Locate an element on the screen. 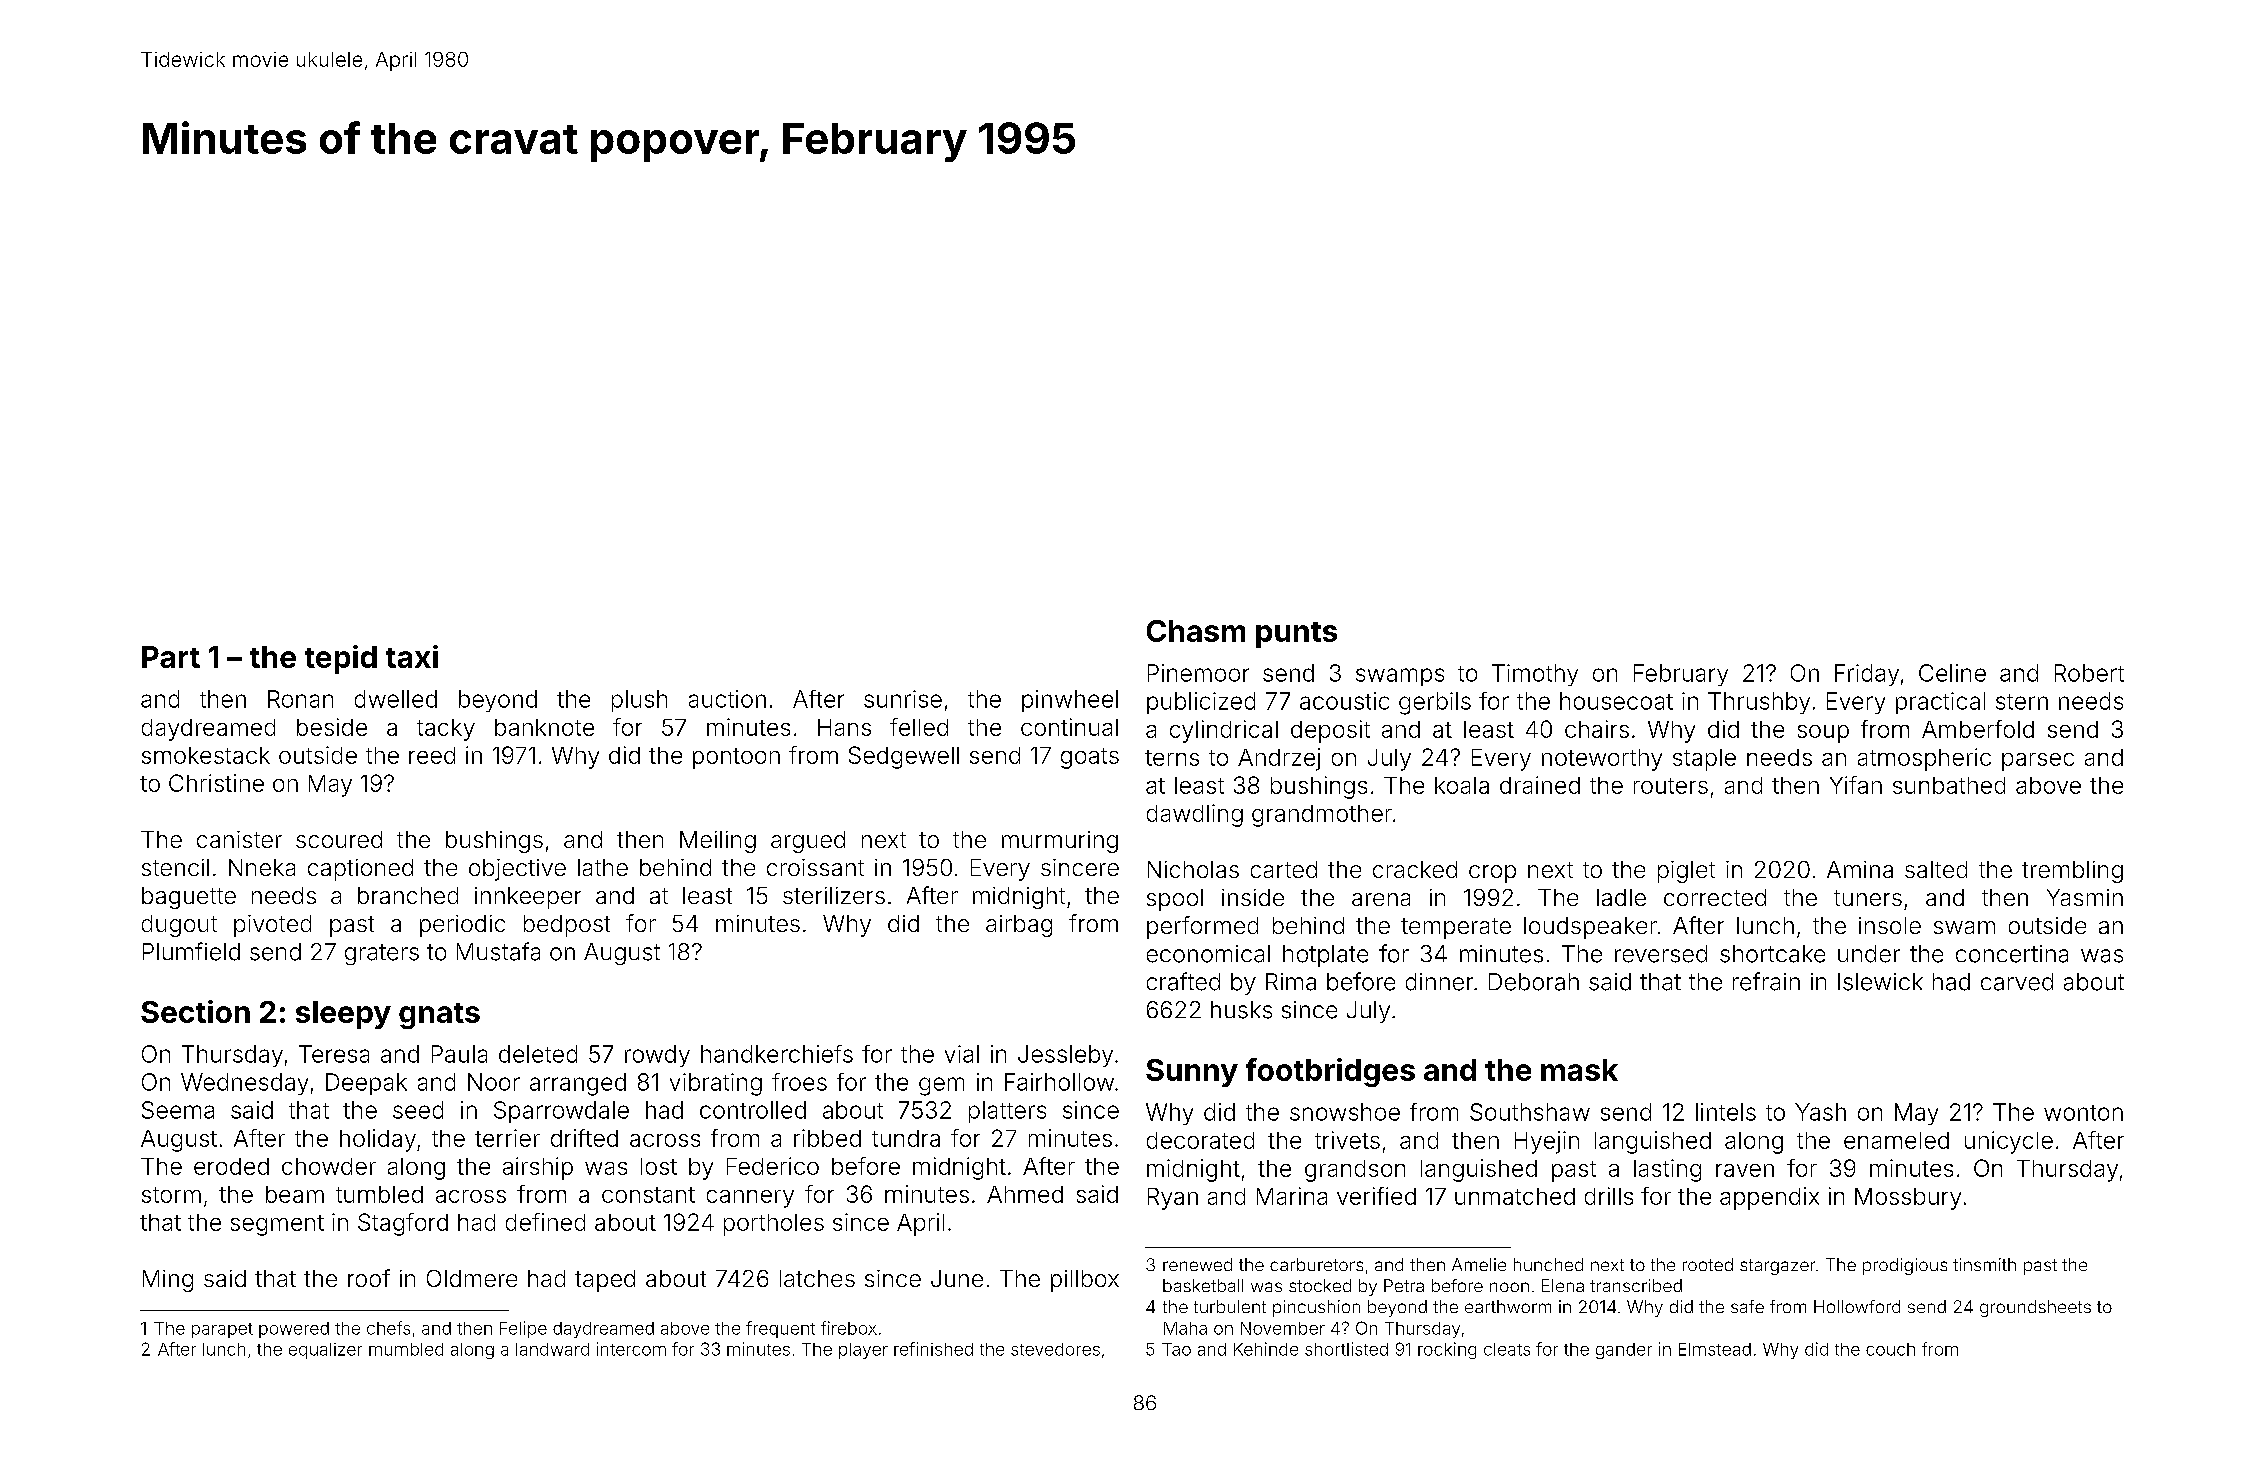 Image resolution: width=2265 pixels, height=1465 pixels. canister is located at coordinates (239, 839).
